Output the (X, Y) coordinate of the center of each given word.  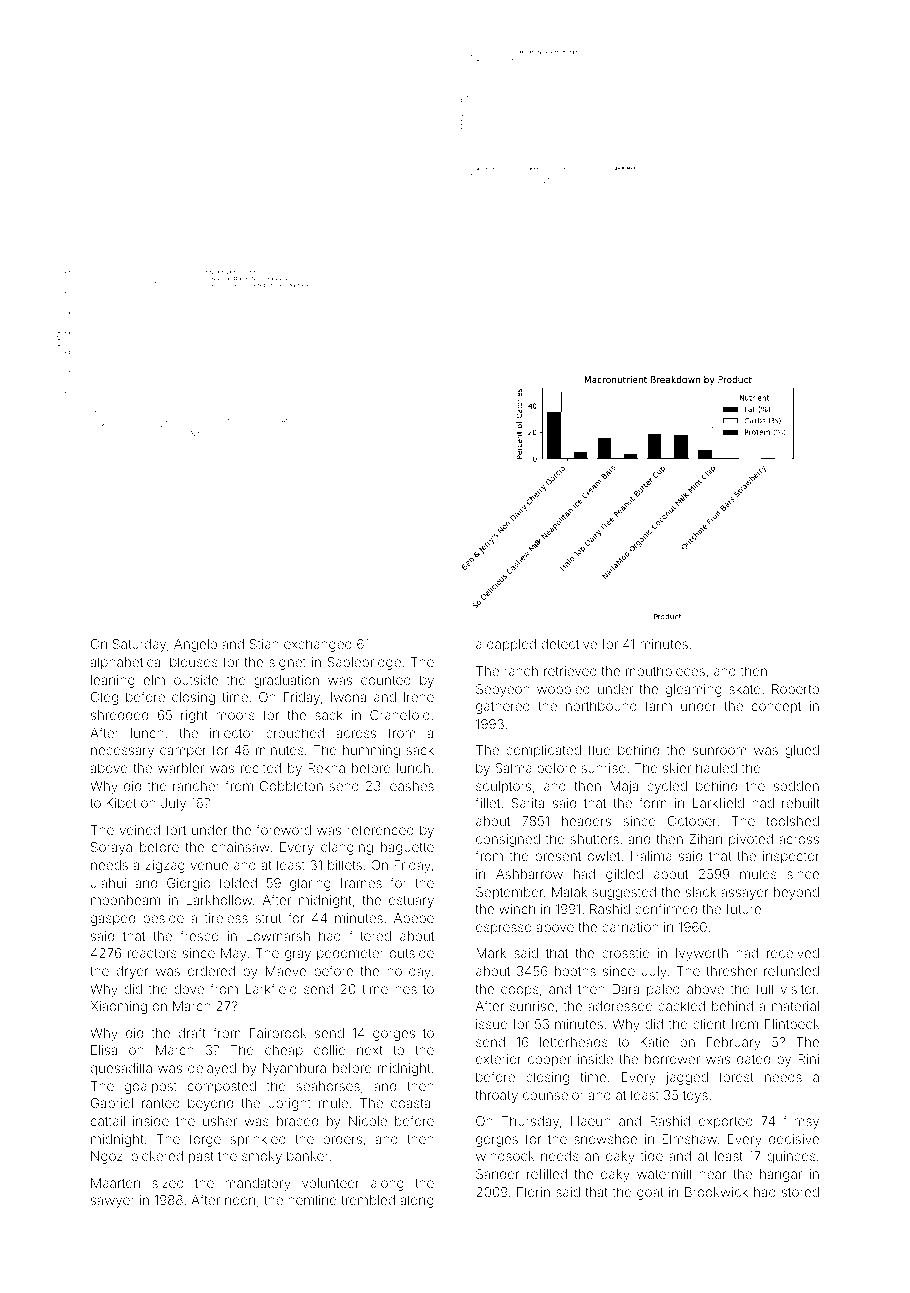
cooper (549, 1061)
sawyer (113, 1202)
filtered (370, 935)
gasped (113, 919)
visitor (799, 989)
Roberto (795, 689)
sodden (796, 786)
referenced (380, 829)
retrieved (570, 671)
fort (176, 829)
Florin (533, 1192)
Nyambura (294, 1069)
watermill (664, 1174)
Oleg (104, 698)
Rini (808, 1059)
